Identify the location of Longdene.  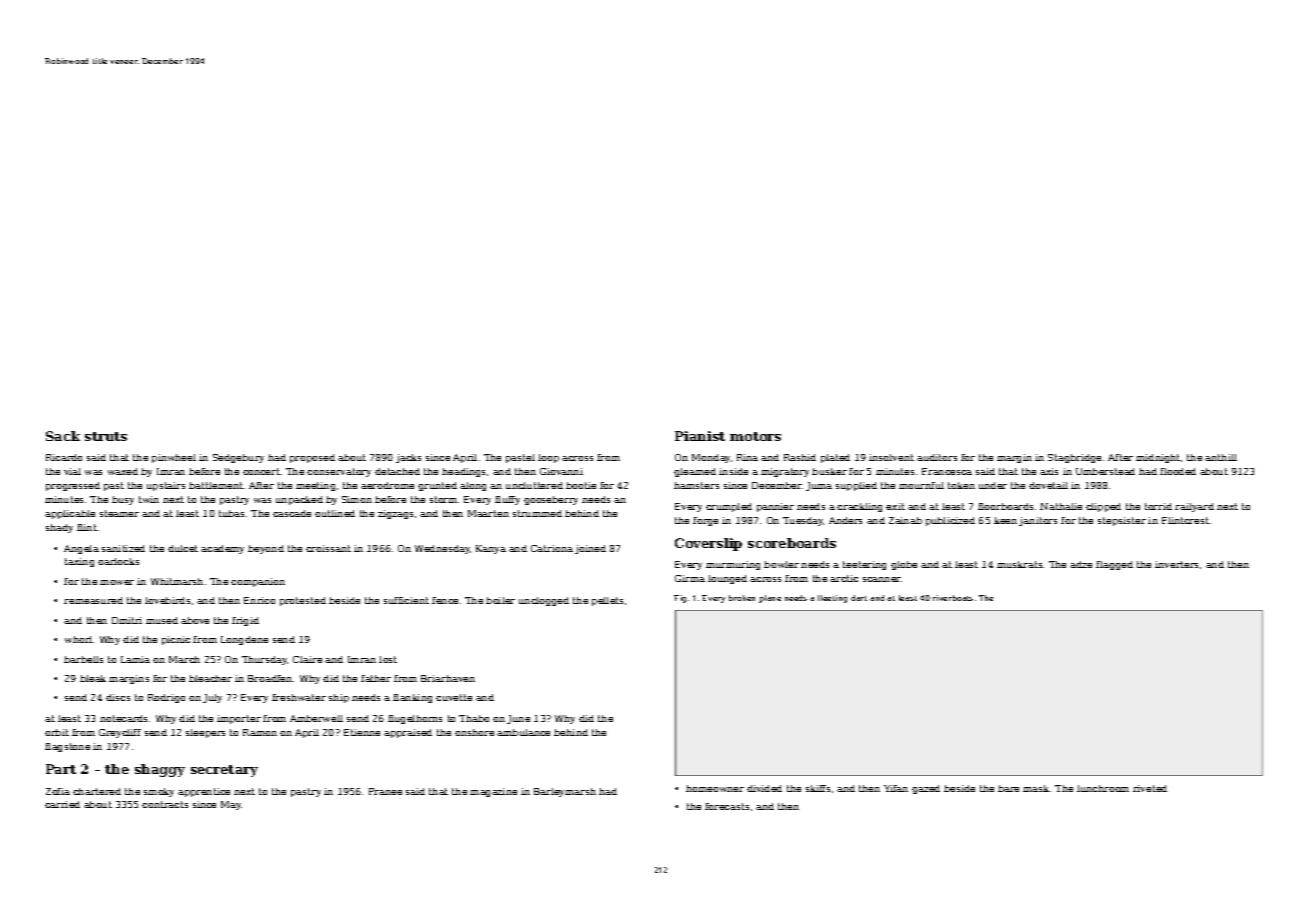
(244, 640).
